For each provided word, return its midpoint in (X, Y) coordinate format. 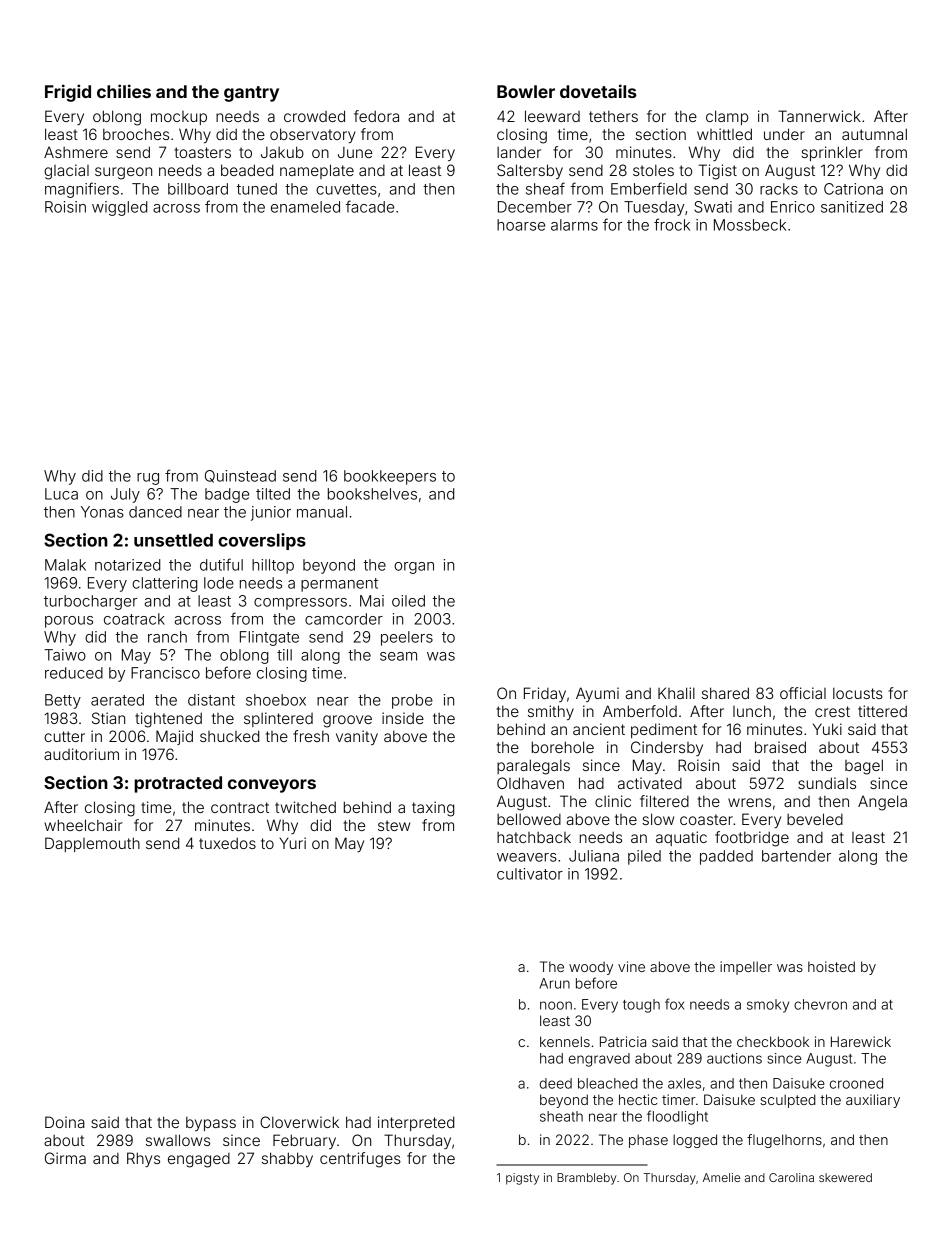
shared (725, 693)
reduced (74, 673)
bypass (211, 1124)
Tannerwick (819, 116)
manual (322, 512)
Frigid (68, 93)
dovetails (598, 91)
